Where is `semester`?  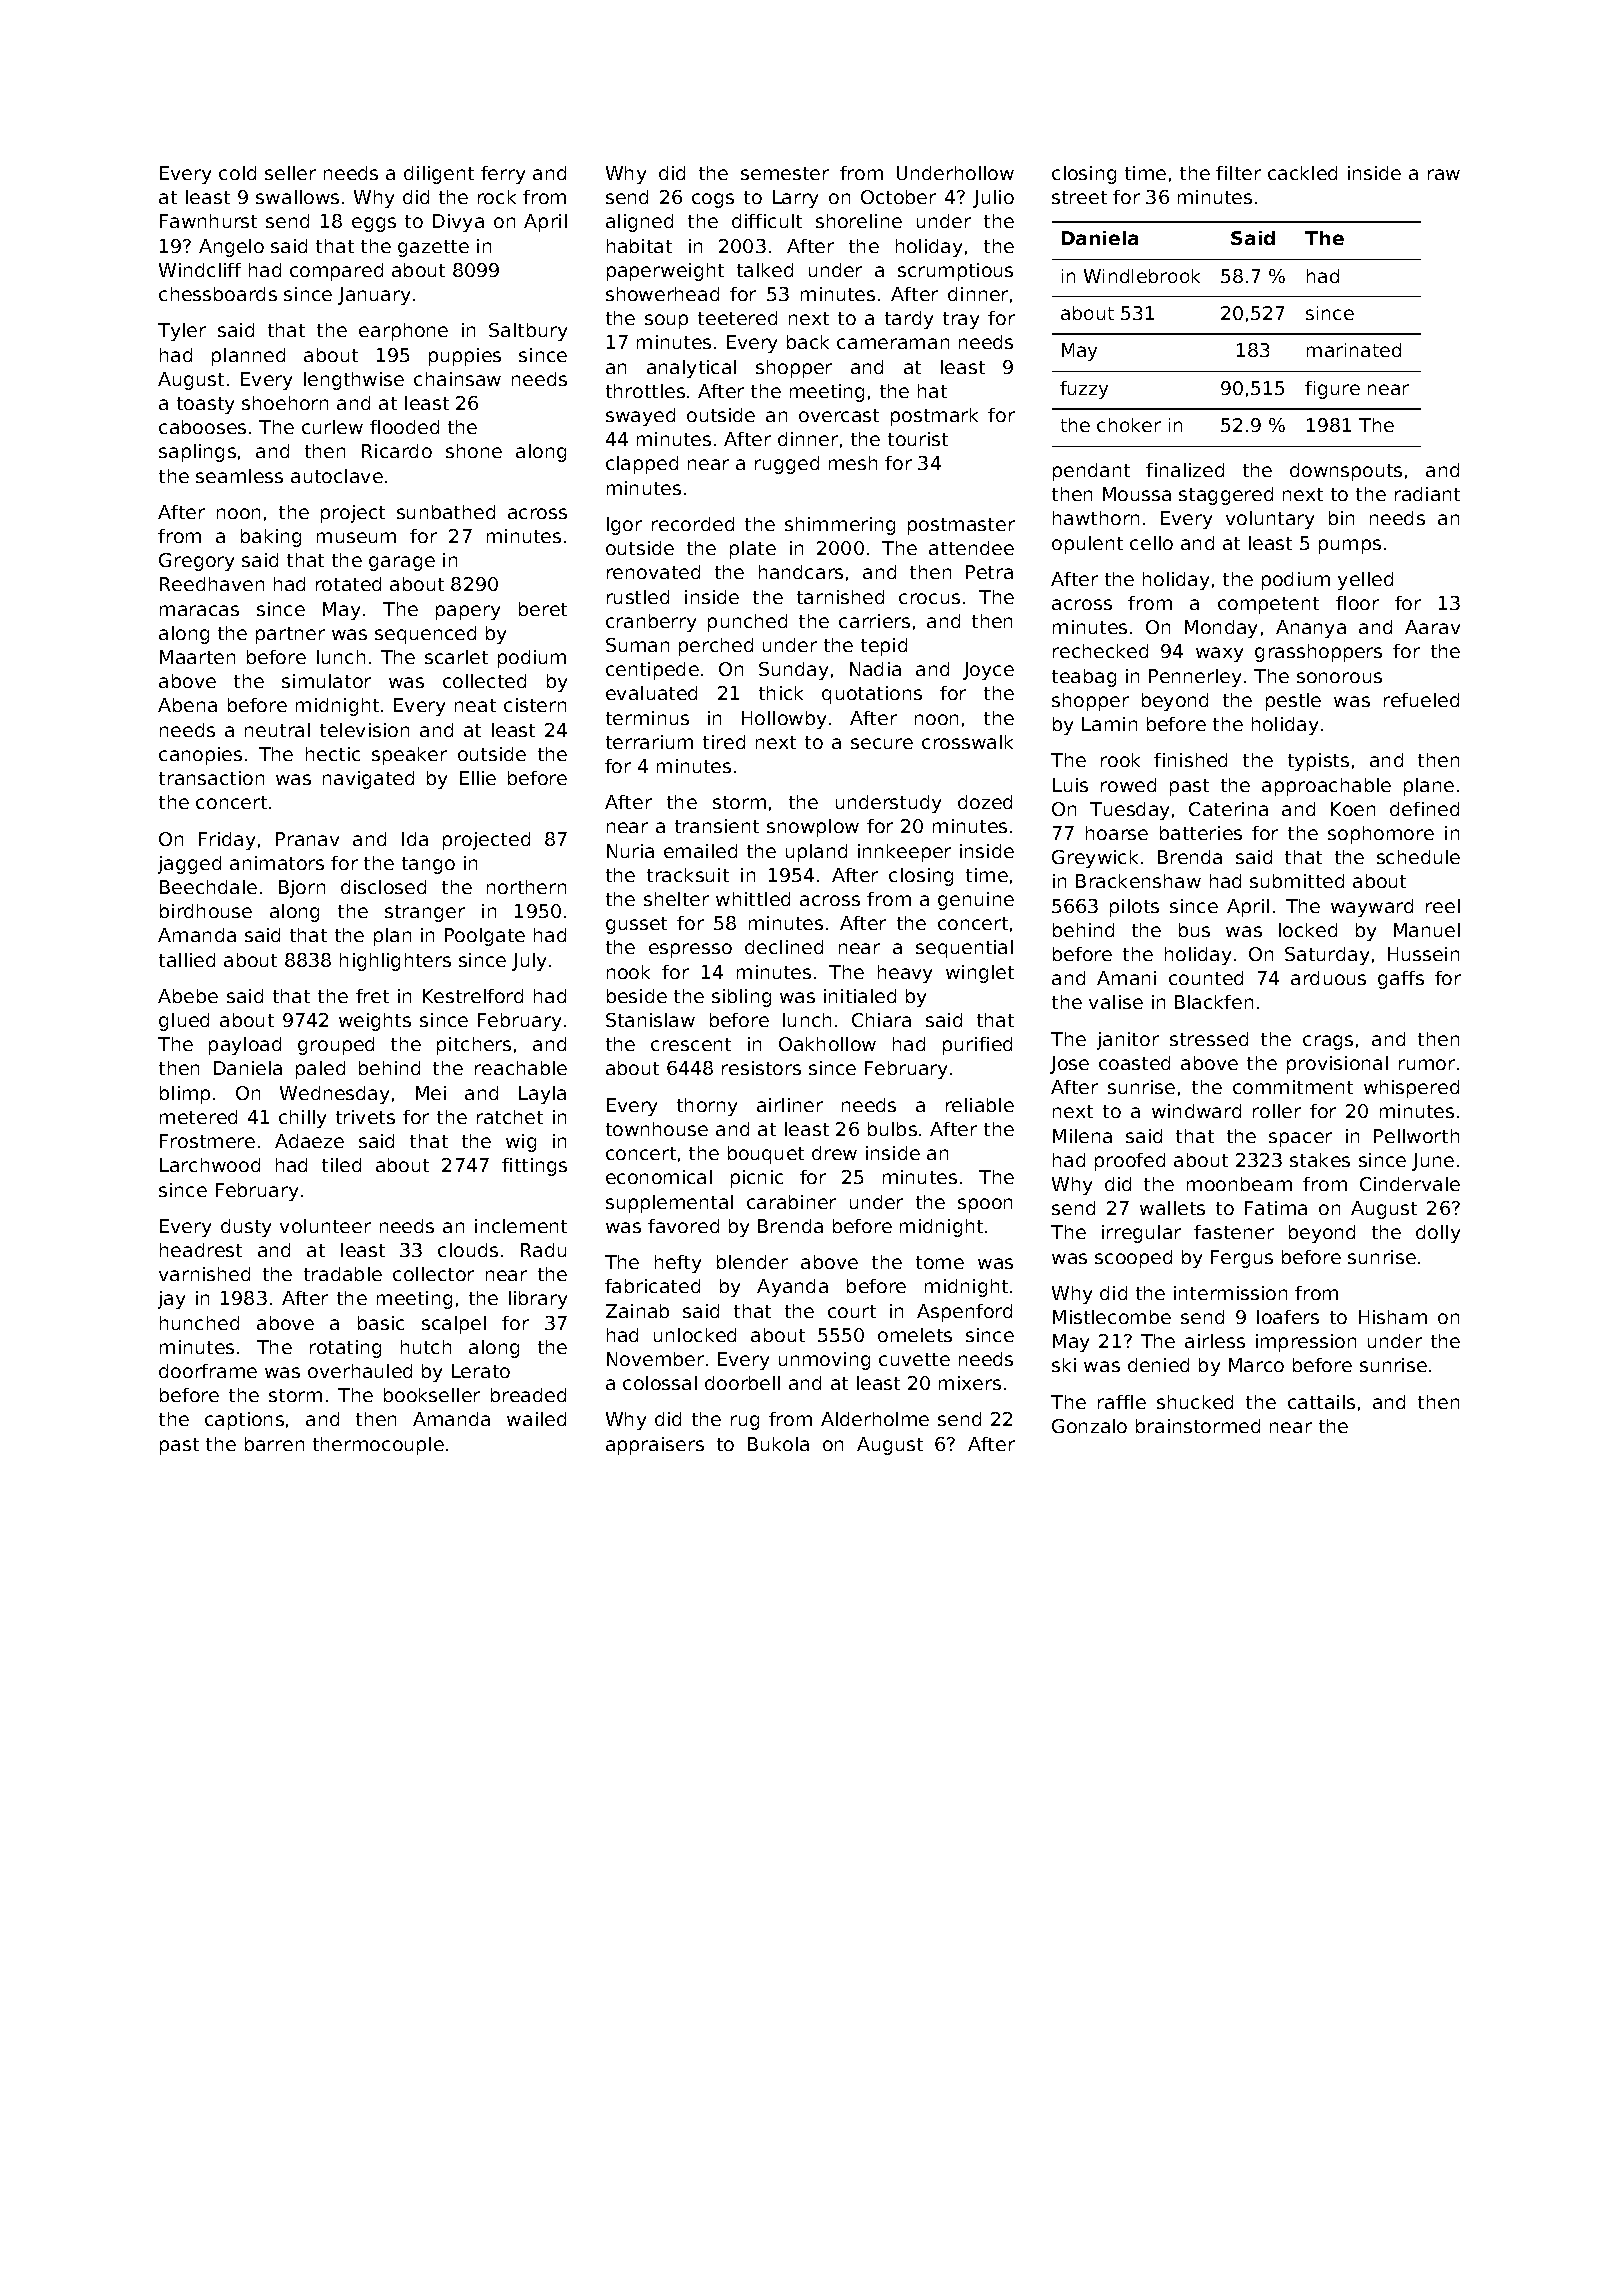
semester is located at coordinates (785, 173).
